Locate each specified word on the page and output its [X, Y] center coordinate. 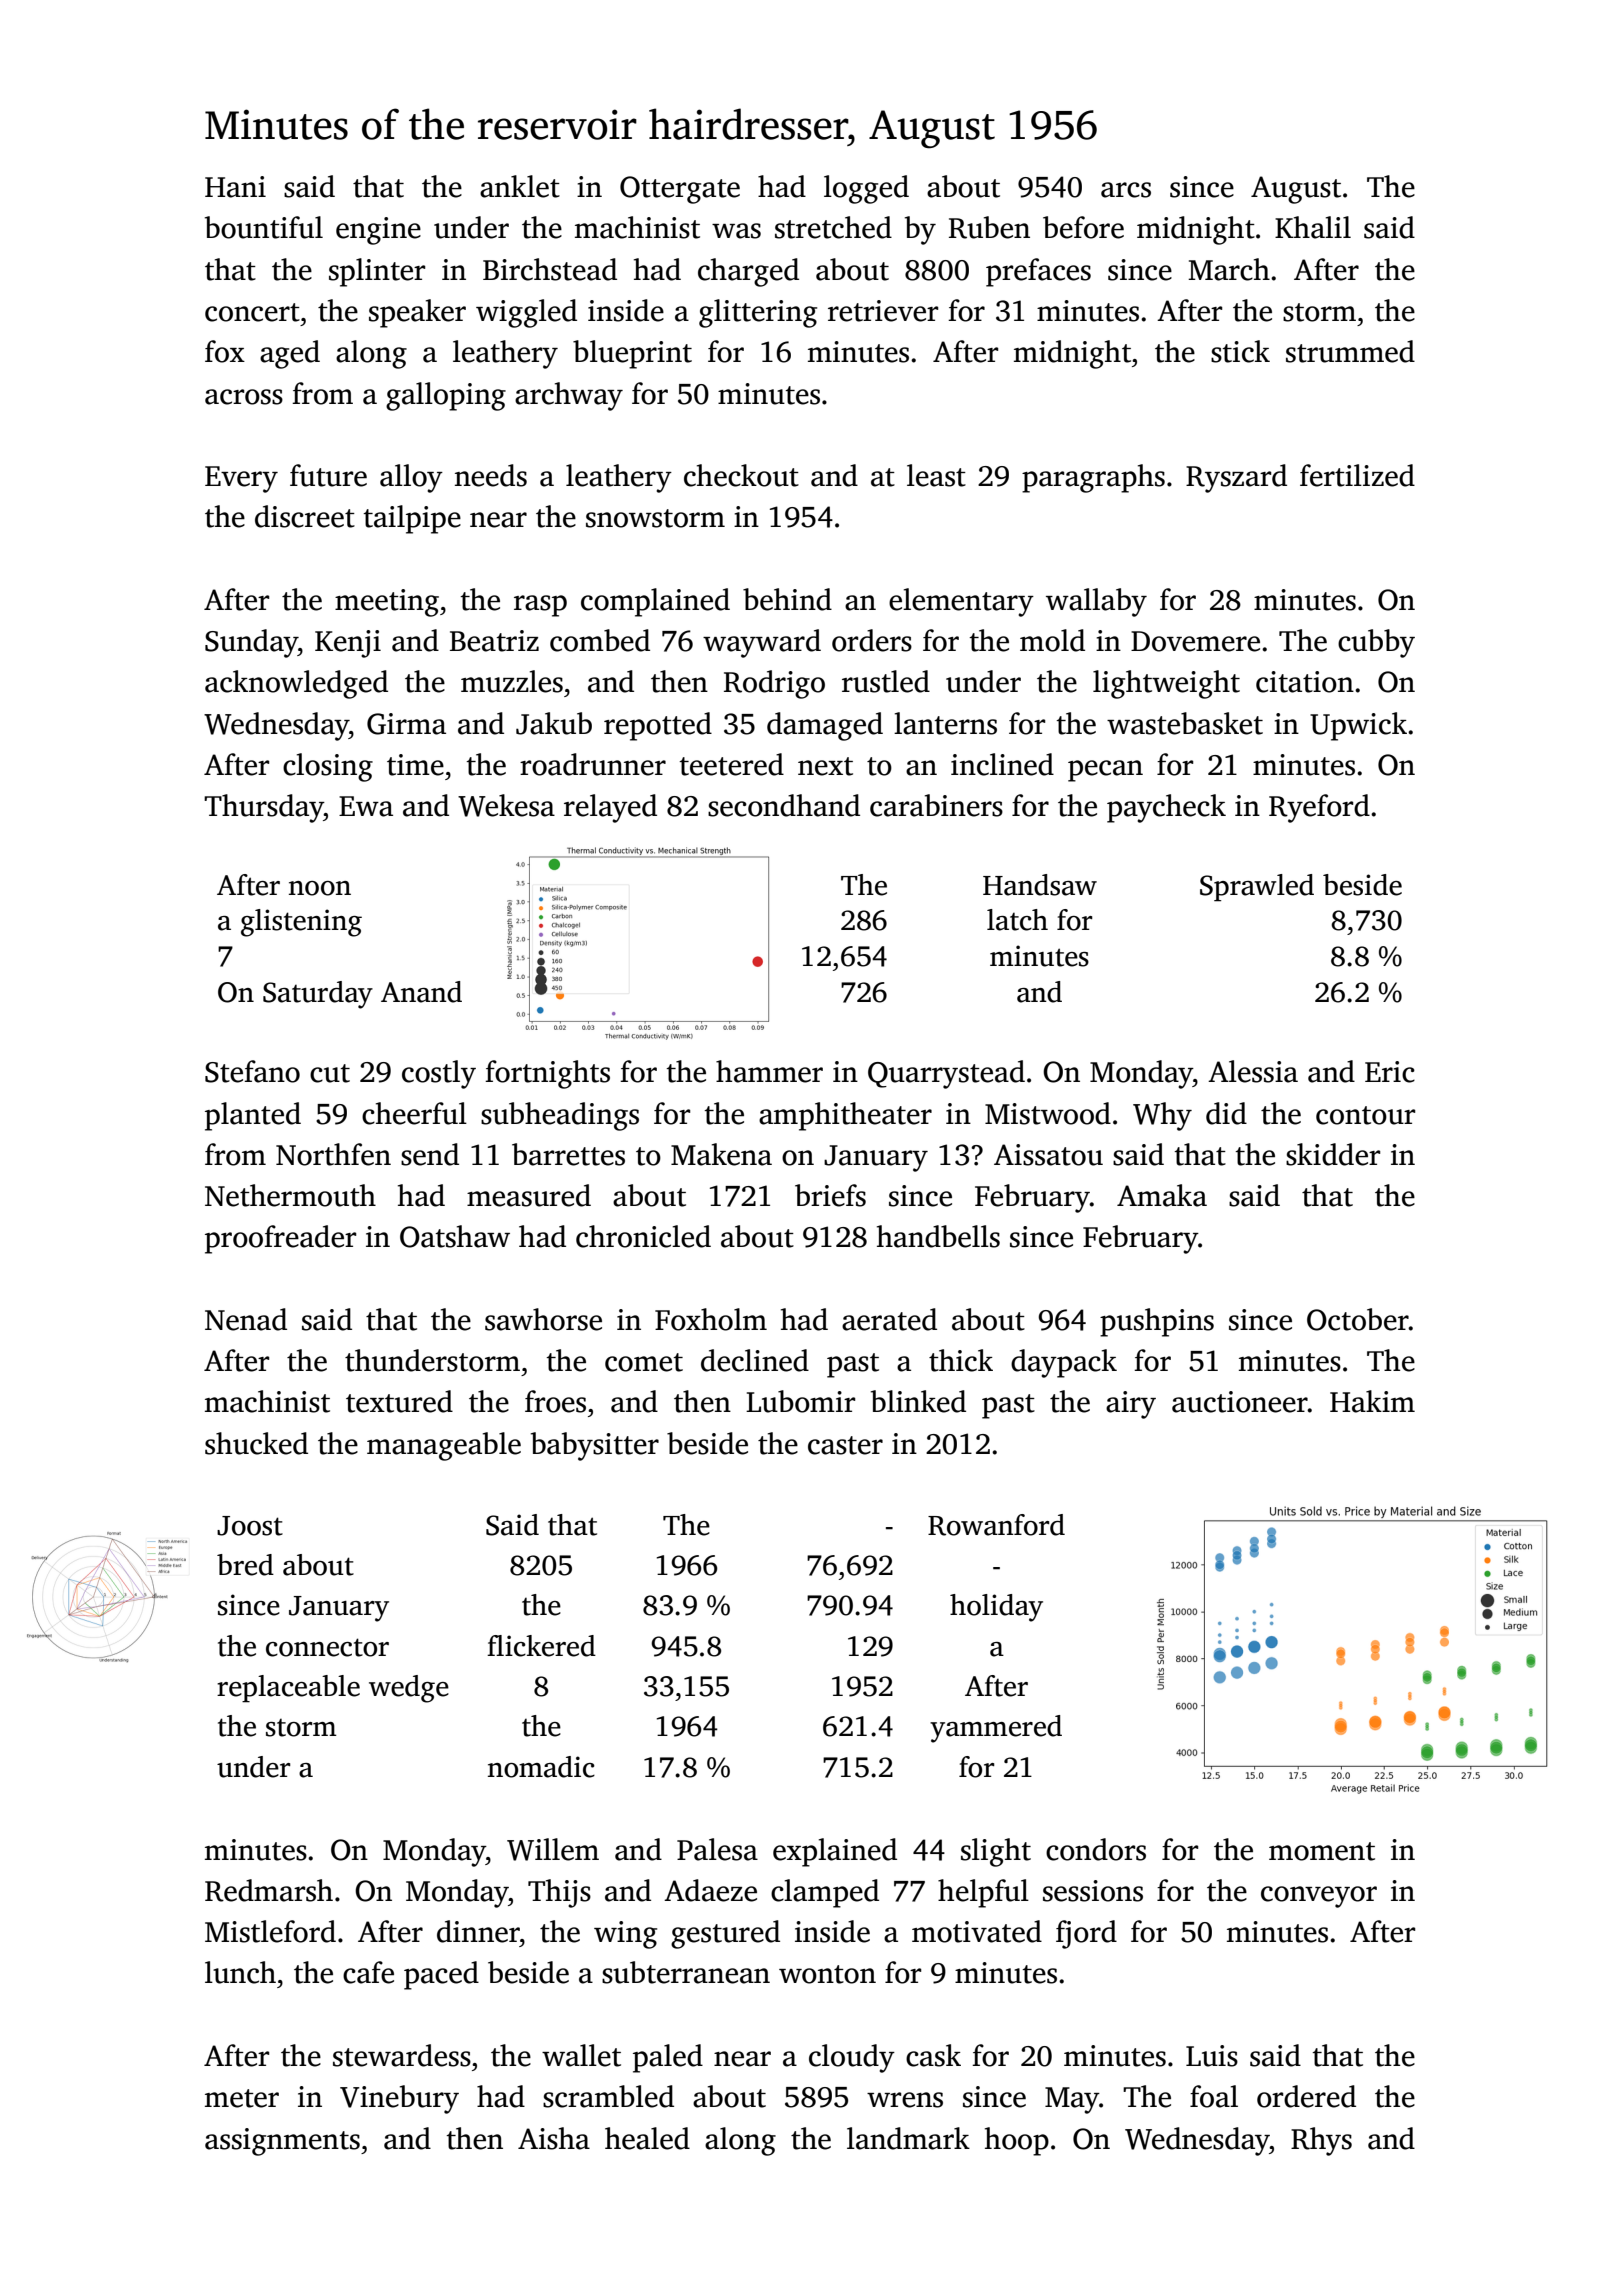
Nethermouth [290, 1195]
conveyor [1319, 1897]
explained [835, 1852]
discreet [305, 516]
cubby [1376, 643]
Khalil [1313, 227]
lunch [240, 1972]
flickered [541, 1646]
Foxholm [711, 1319]
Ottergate [680, 190]
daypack [1064, 1363]
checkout [741, 475]
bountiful [264, 227]
